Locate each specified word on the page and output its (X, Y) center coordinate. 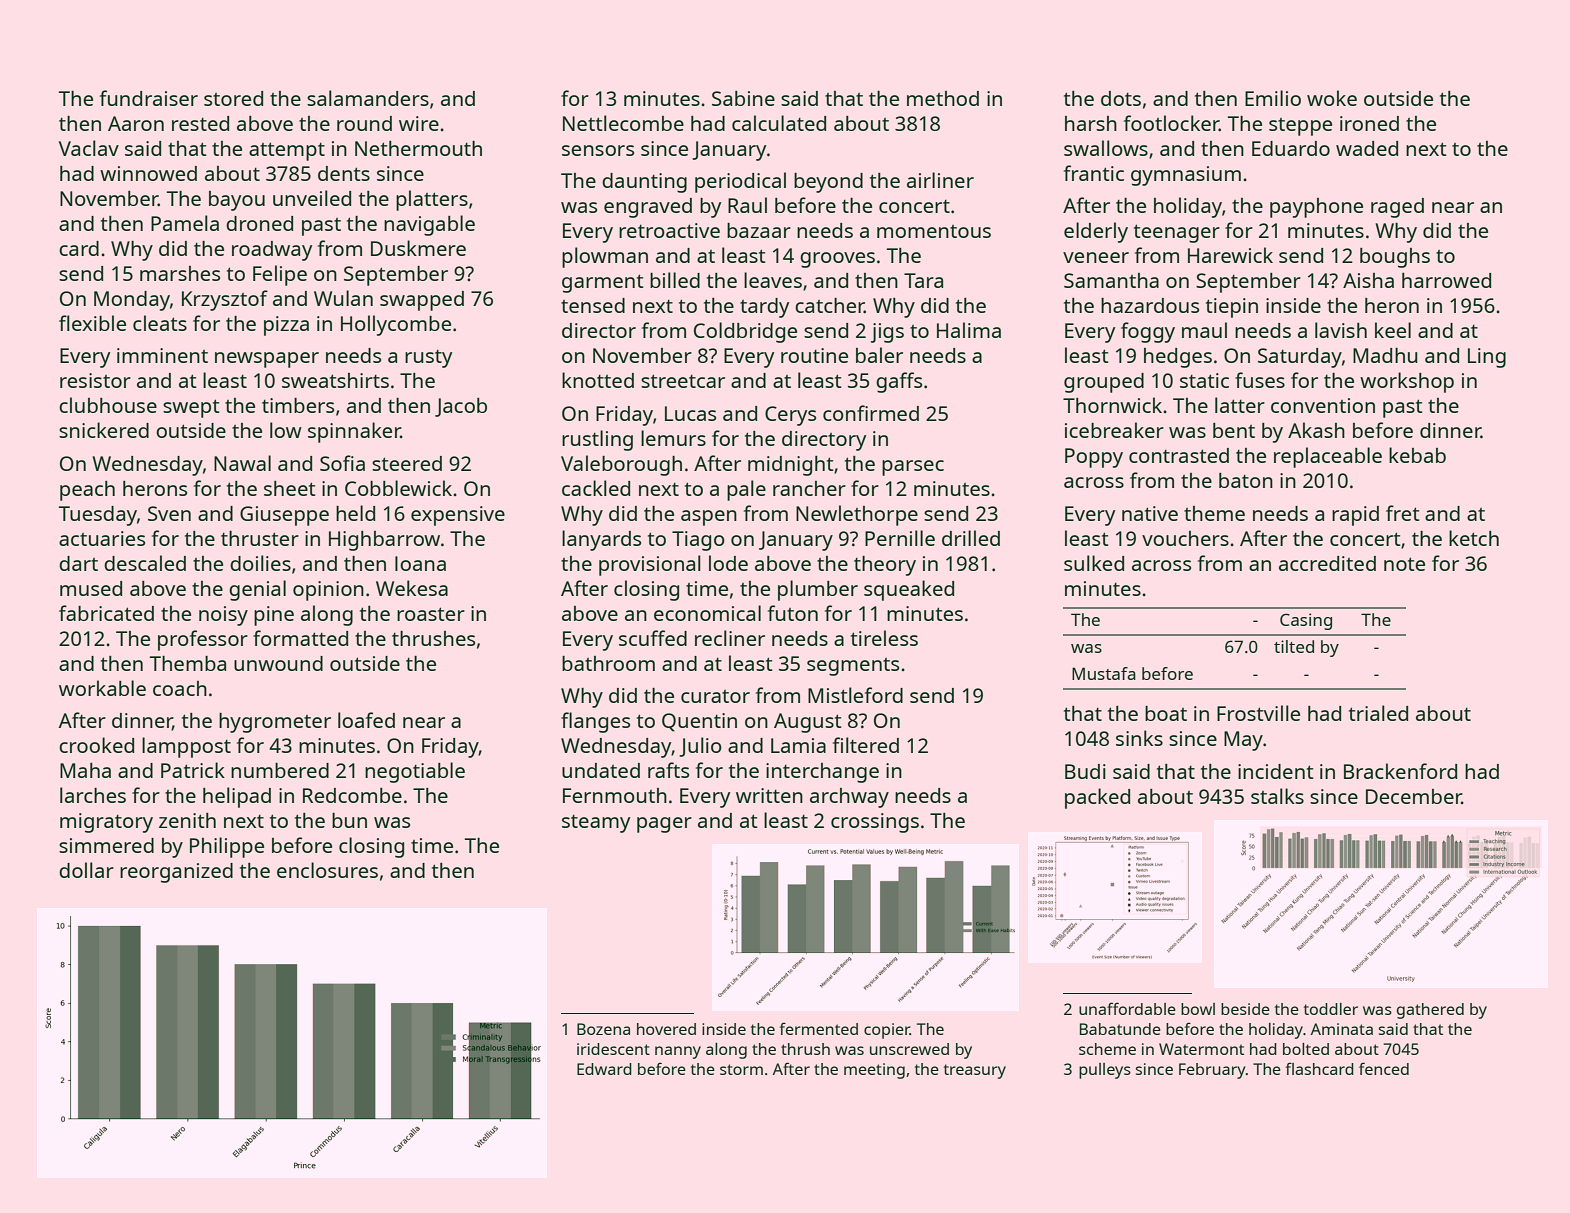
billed (675, 280)
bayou (237, 201)
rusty (428, 359)
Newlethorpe (857, 515)
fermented (819, 1028)
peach (87, 491)
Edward (604, 1069)
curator (715, 696)
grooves (837, 260)
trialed (1378, 713)
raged (1397, 208)
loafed (366, 720)
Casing (1306, 621)
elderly (1096, 232)
